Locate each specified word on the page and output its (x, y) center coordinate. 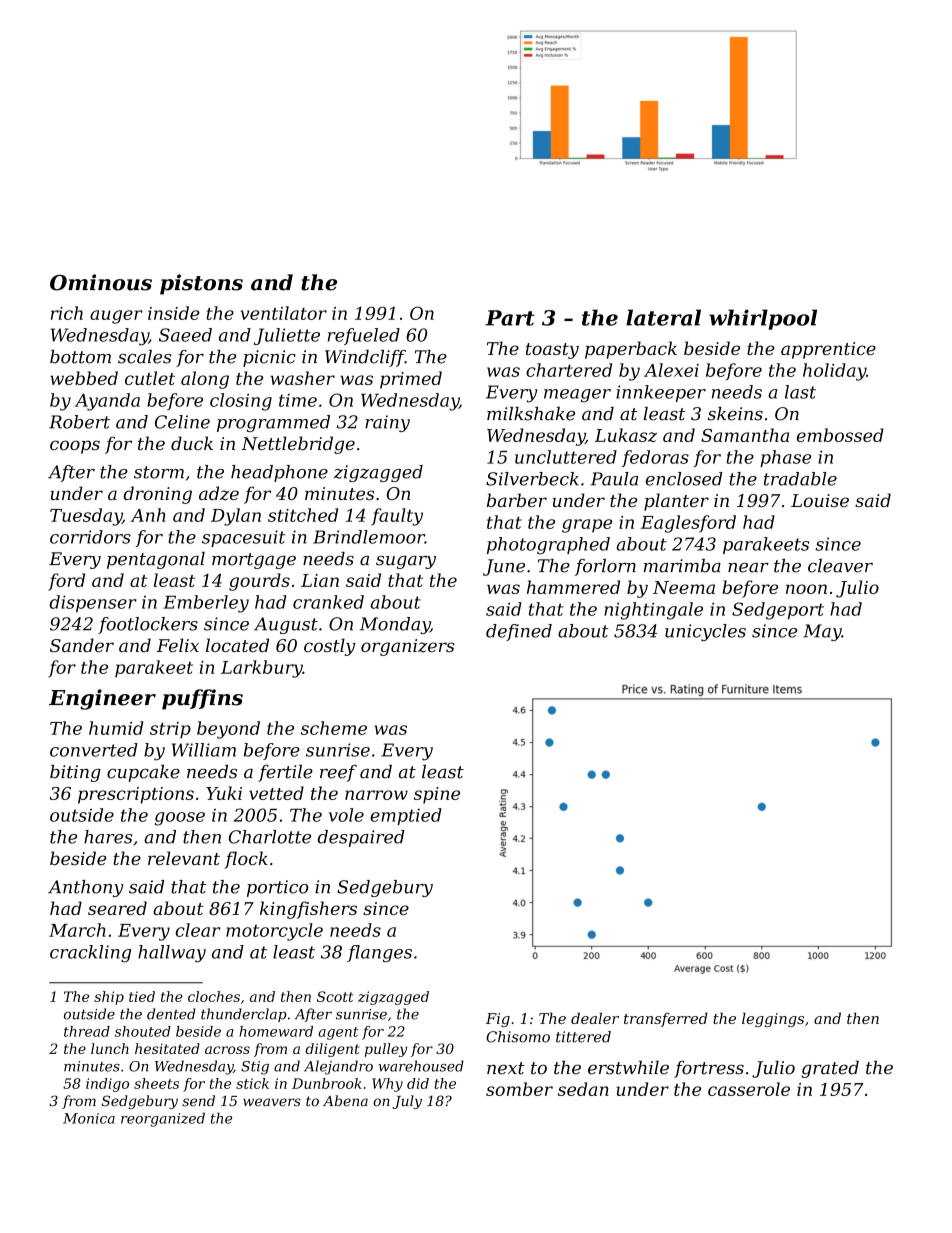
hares (108, 837)
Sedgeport (778, 611)
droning (157, 495)
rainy (387, 423)
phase (785, 458)
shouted (143, 1031)
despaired (361, 838)
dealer (595, 1018)
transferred (666, 1019)
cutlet (150, 378)
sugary (406, 562)
